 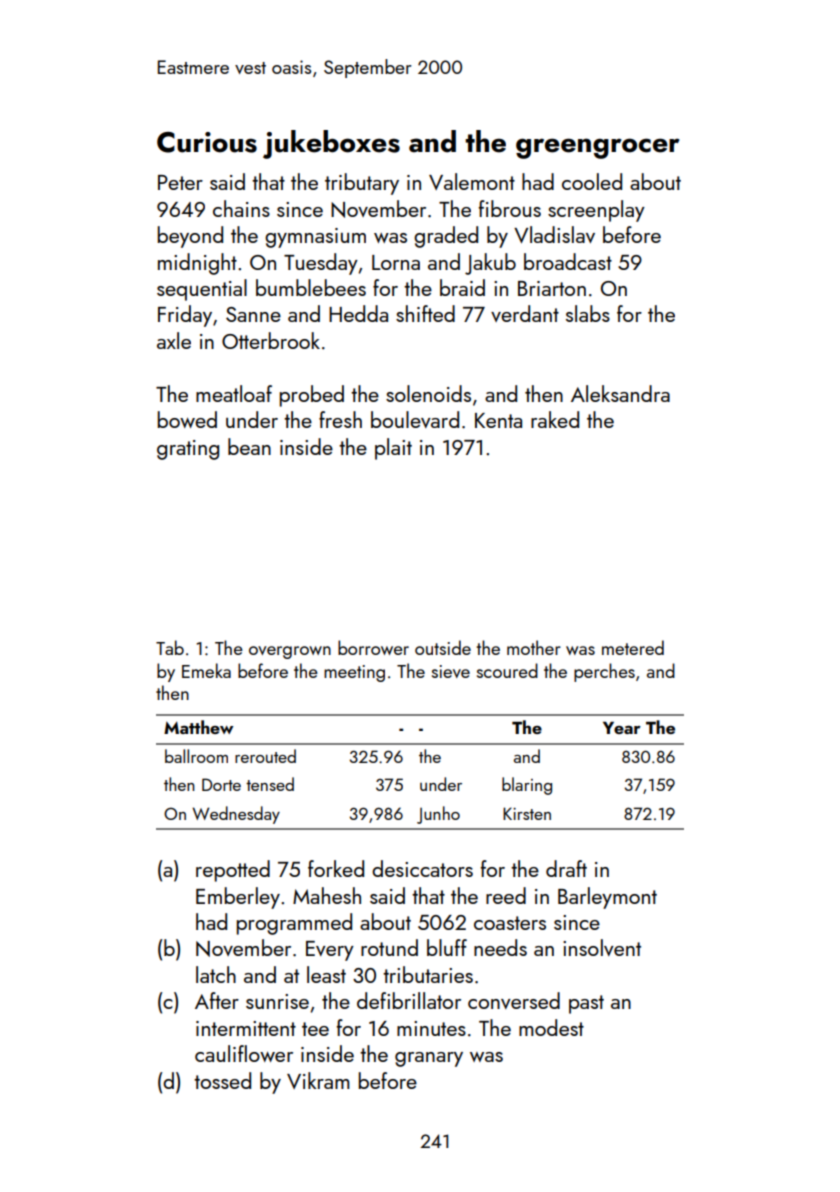 I want to click on past, so click(x=586, y=1004).
